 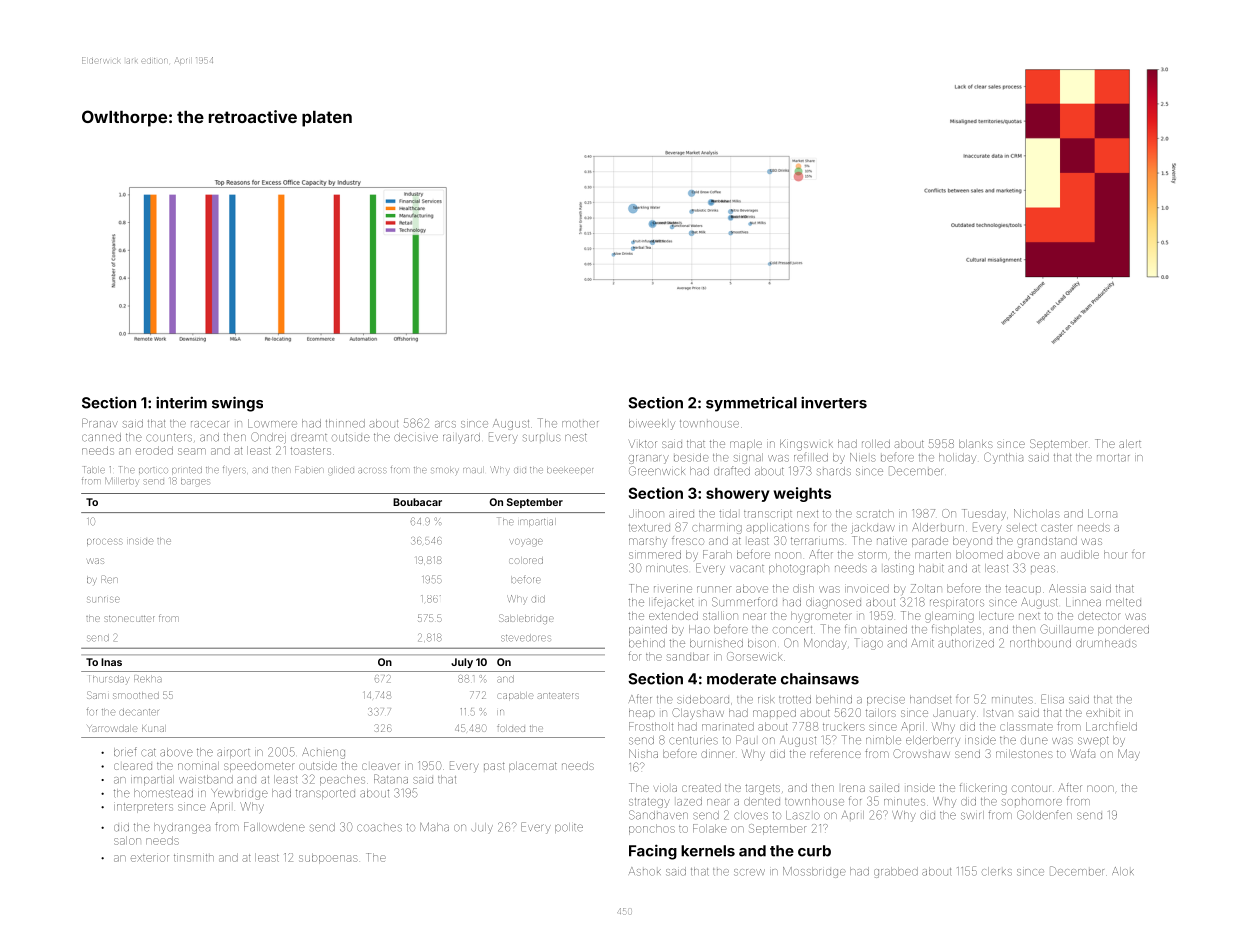 I want to click on sunrise, so click(x=103, y=600).
